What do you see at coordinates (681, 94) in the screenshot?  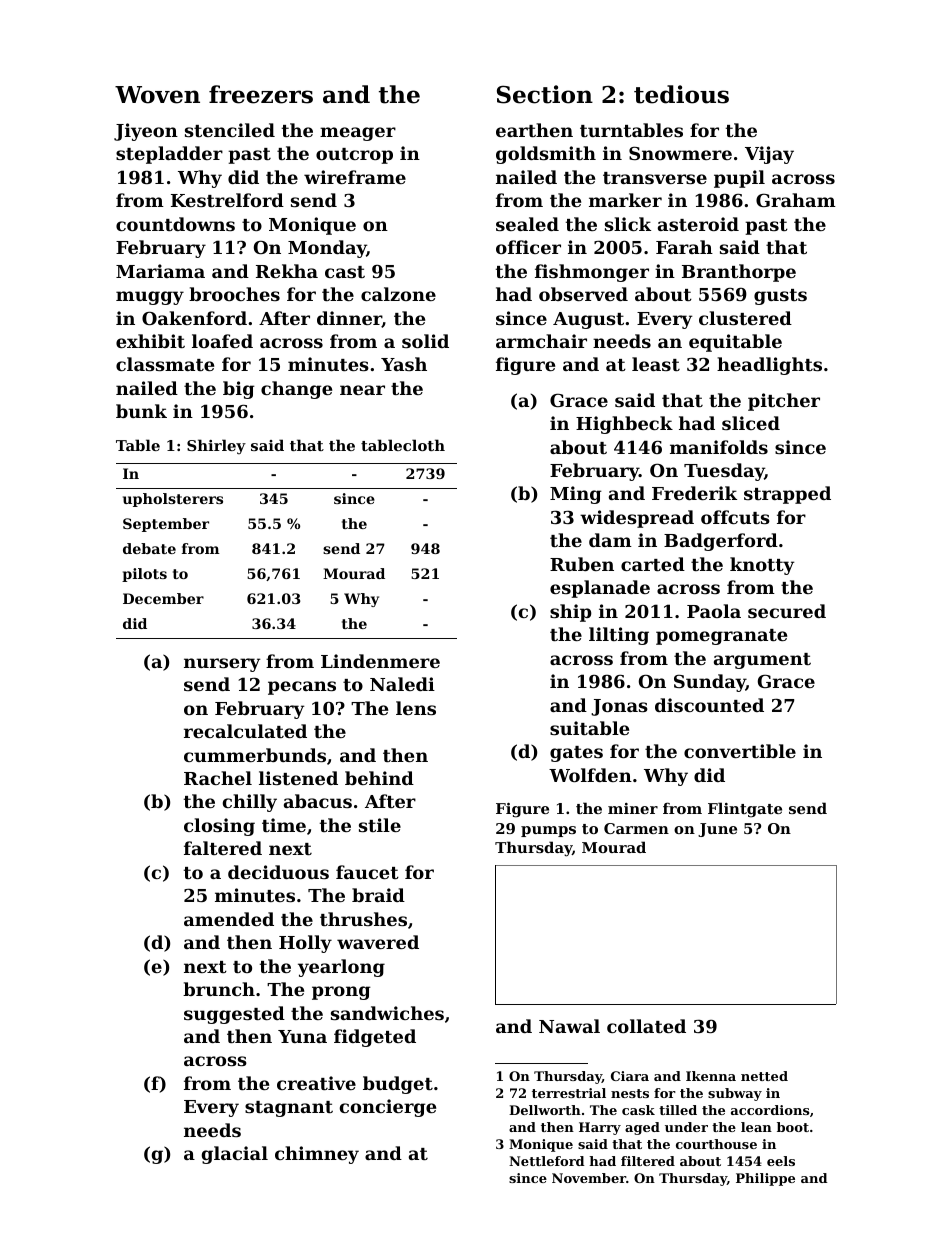 I see `tedious` at bounding box center [681, 94].
